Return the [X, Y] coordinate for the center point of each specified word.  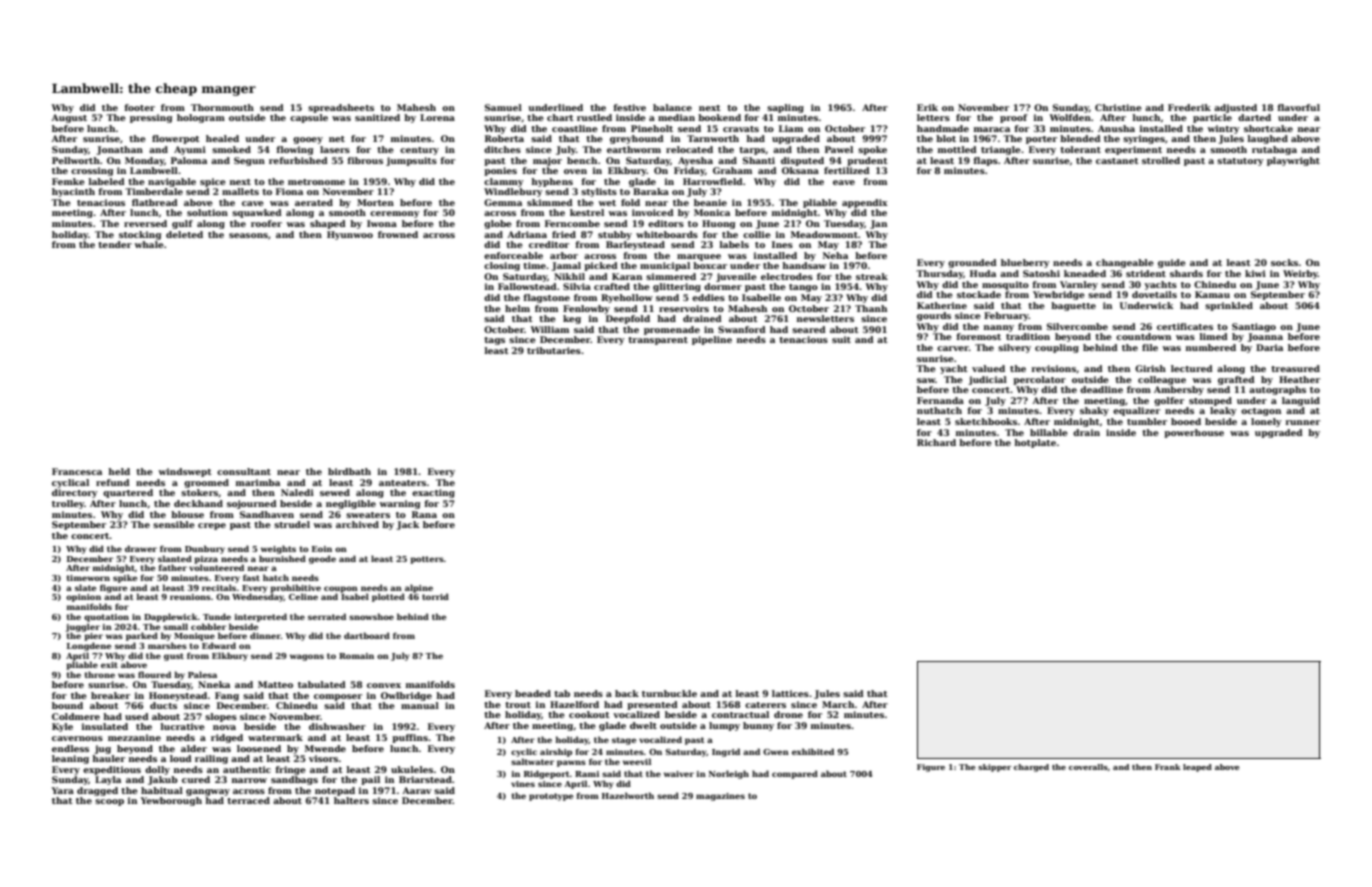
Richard [936, 442]
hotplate [1035, 443]
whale [149, 244]
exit [109, 665]
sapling [785, 108]
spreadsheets [341, 108]
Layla [108, 780]
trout [518, 705]
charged [1031, 768]
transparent [658, 341]
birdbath [349, 471]
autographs [1277, 390]
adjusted [1235, 108]
